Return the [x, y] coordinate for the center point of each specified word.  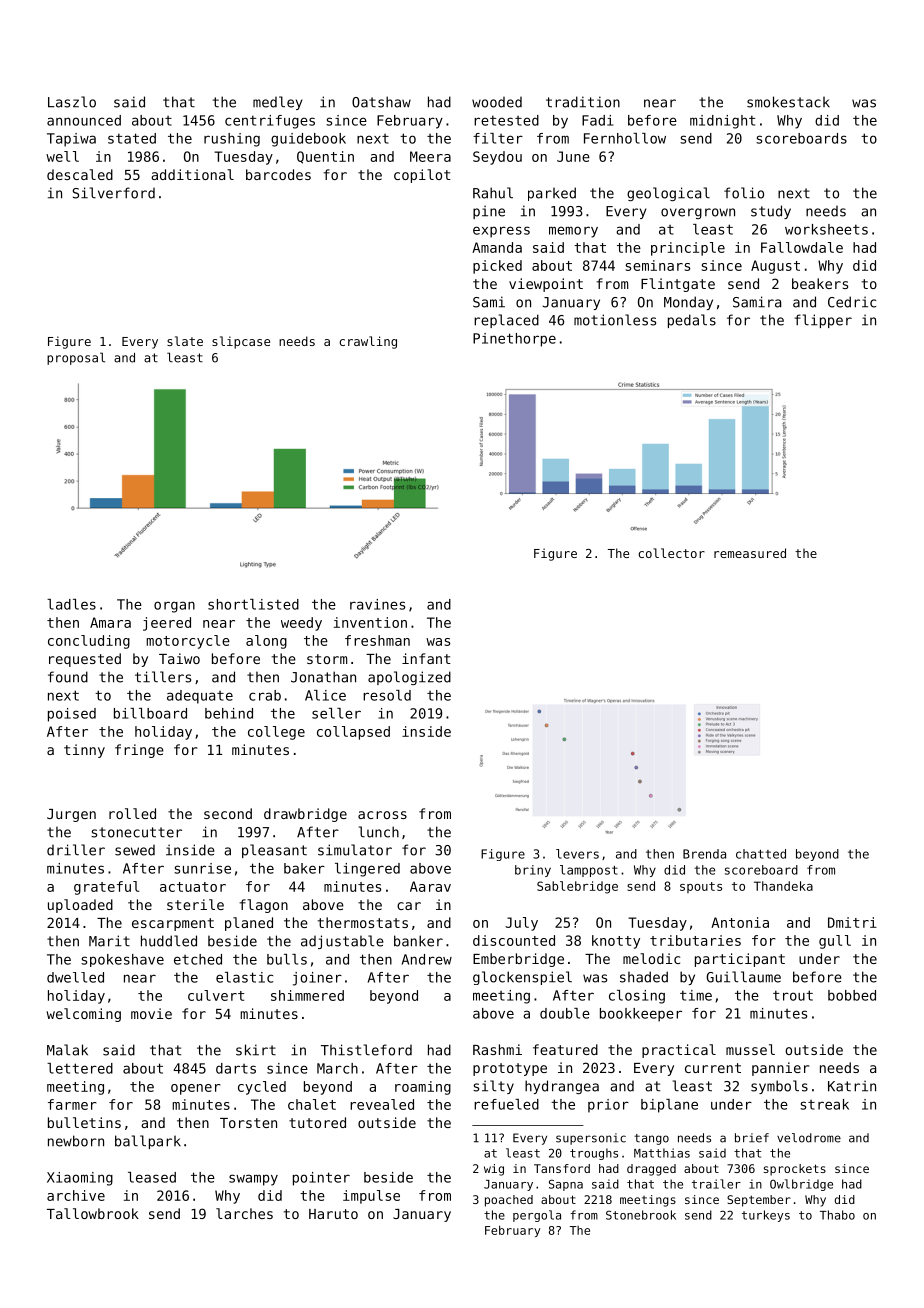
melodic [651, 958]
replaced [506, 321]
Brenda [704, 854]
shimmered [307, 995]
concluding [89, 642]
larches [244, 1213]
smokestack [788, 102]
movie [151, 1013]
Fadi [597, 120]
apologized [409, 678]
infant [426, 658]
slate [185, 341]
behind [229, 713]
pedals [692, 321]
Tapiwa [71, 140]
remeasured [750, 553]
